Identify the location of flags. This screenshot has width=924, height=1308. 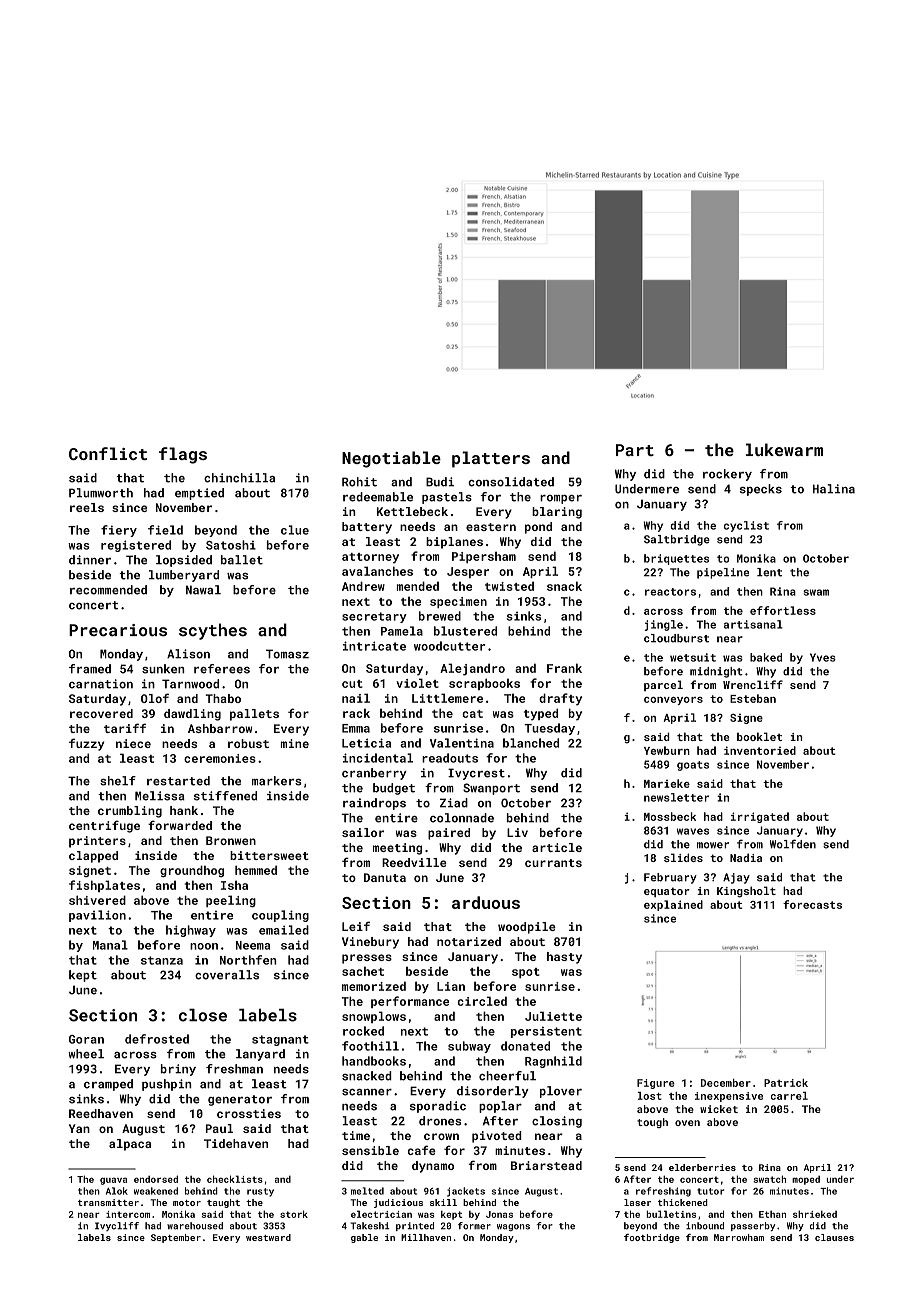
(183, 455).
